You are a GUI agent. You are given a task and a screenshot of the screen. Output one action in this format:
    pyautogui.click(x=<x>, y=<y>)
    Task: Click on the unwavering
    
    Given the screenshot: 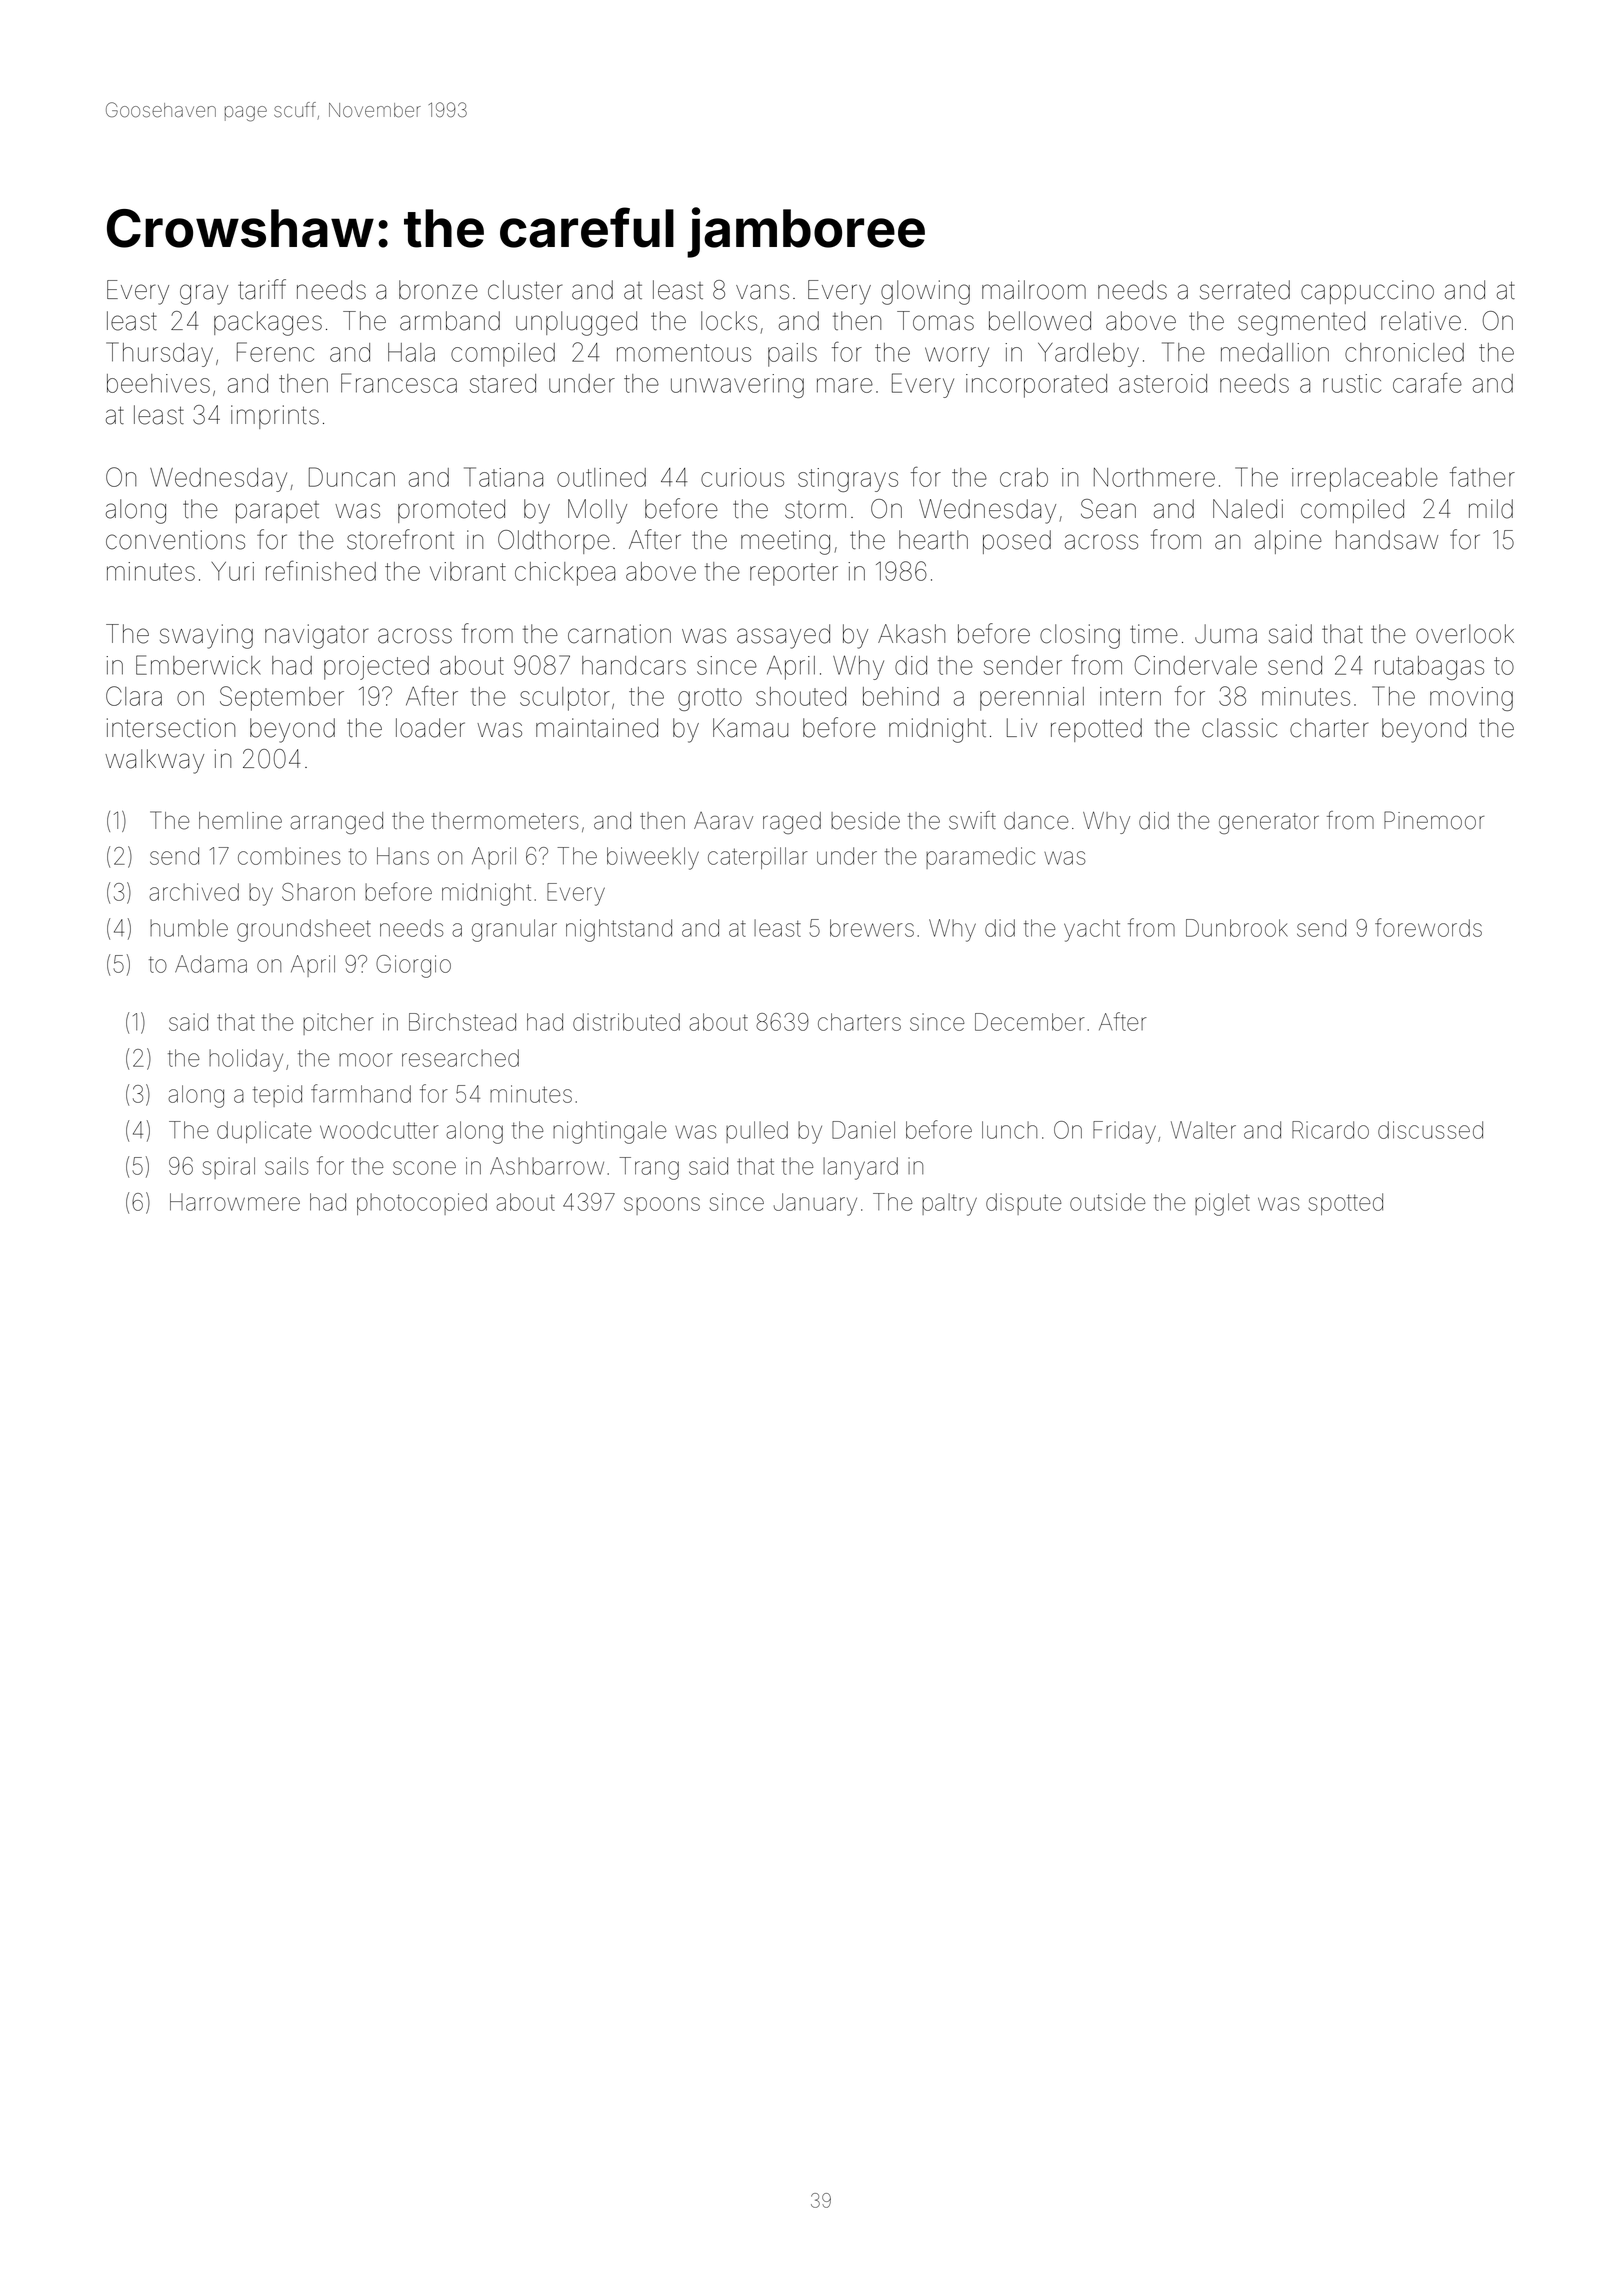 What is the action you would take?
    pyautogui.click(x=737, y=386)
